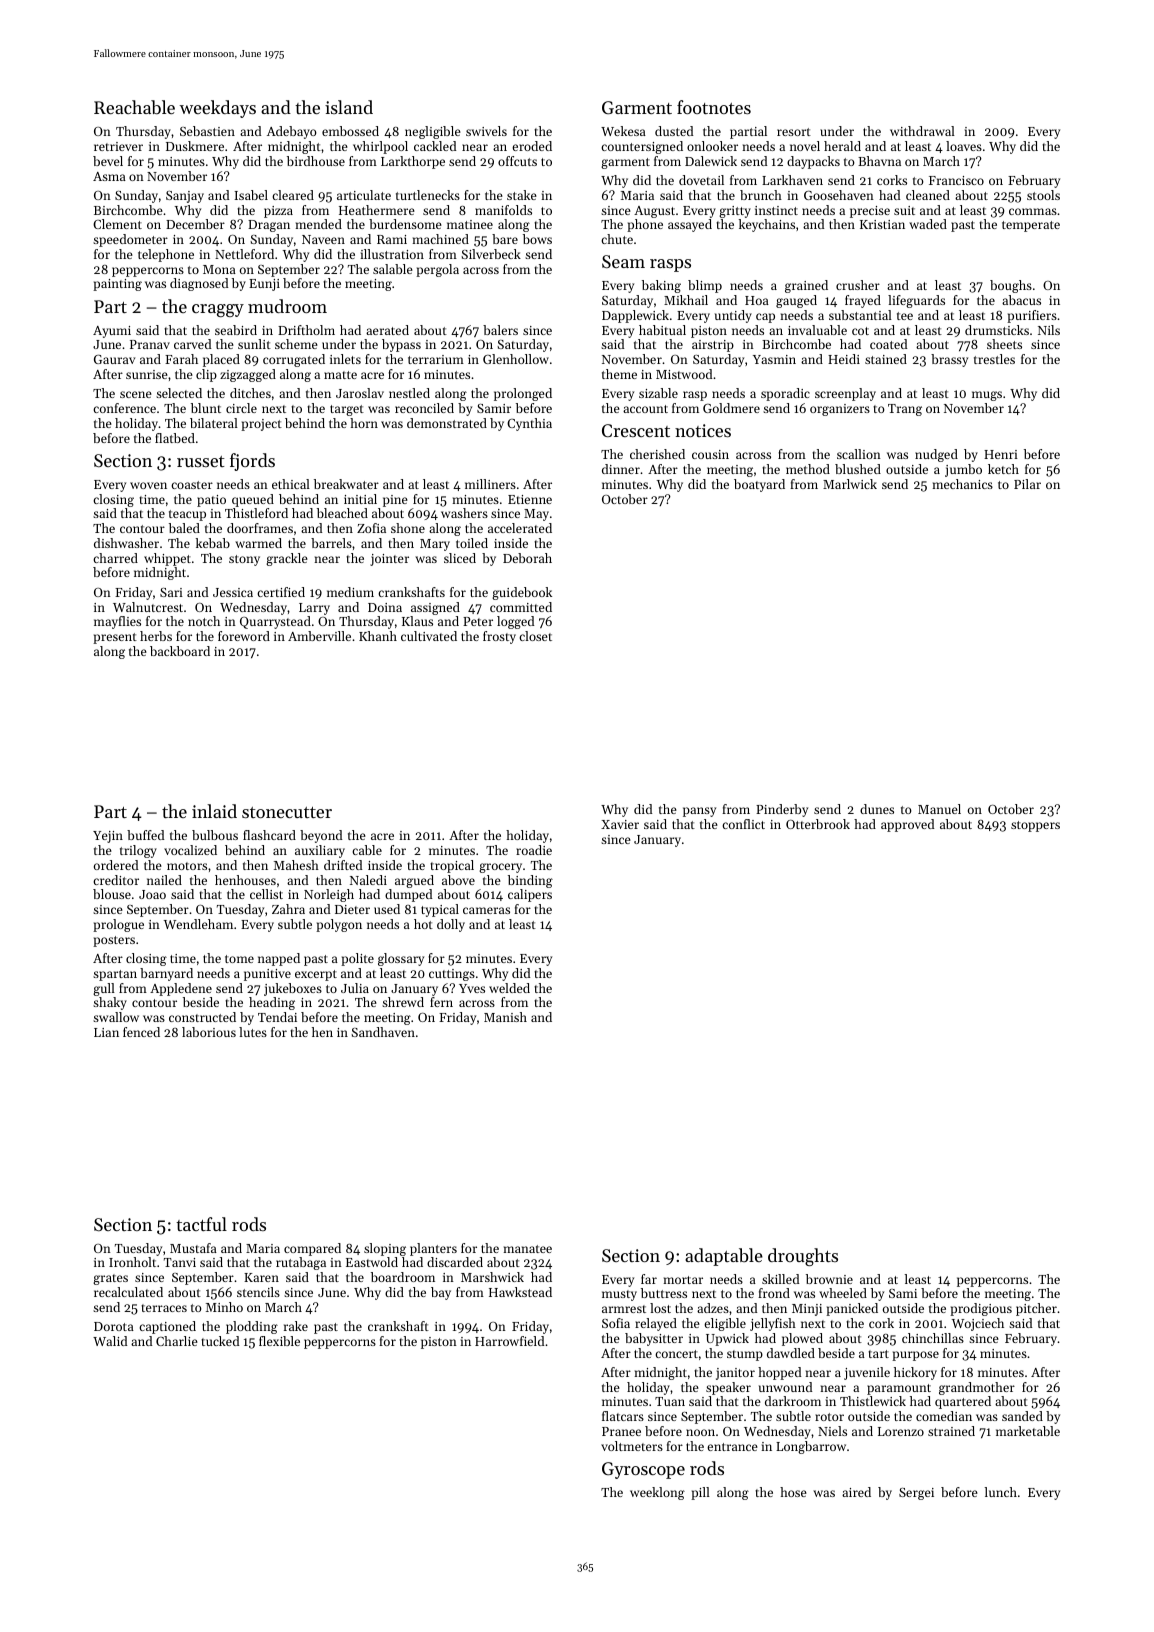 This document has height=1632, width=1154. Describe the element at coordinates (179, 393) in the document. I see `selected` at that location.
